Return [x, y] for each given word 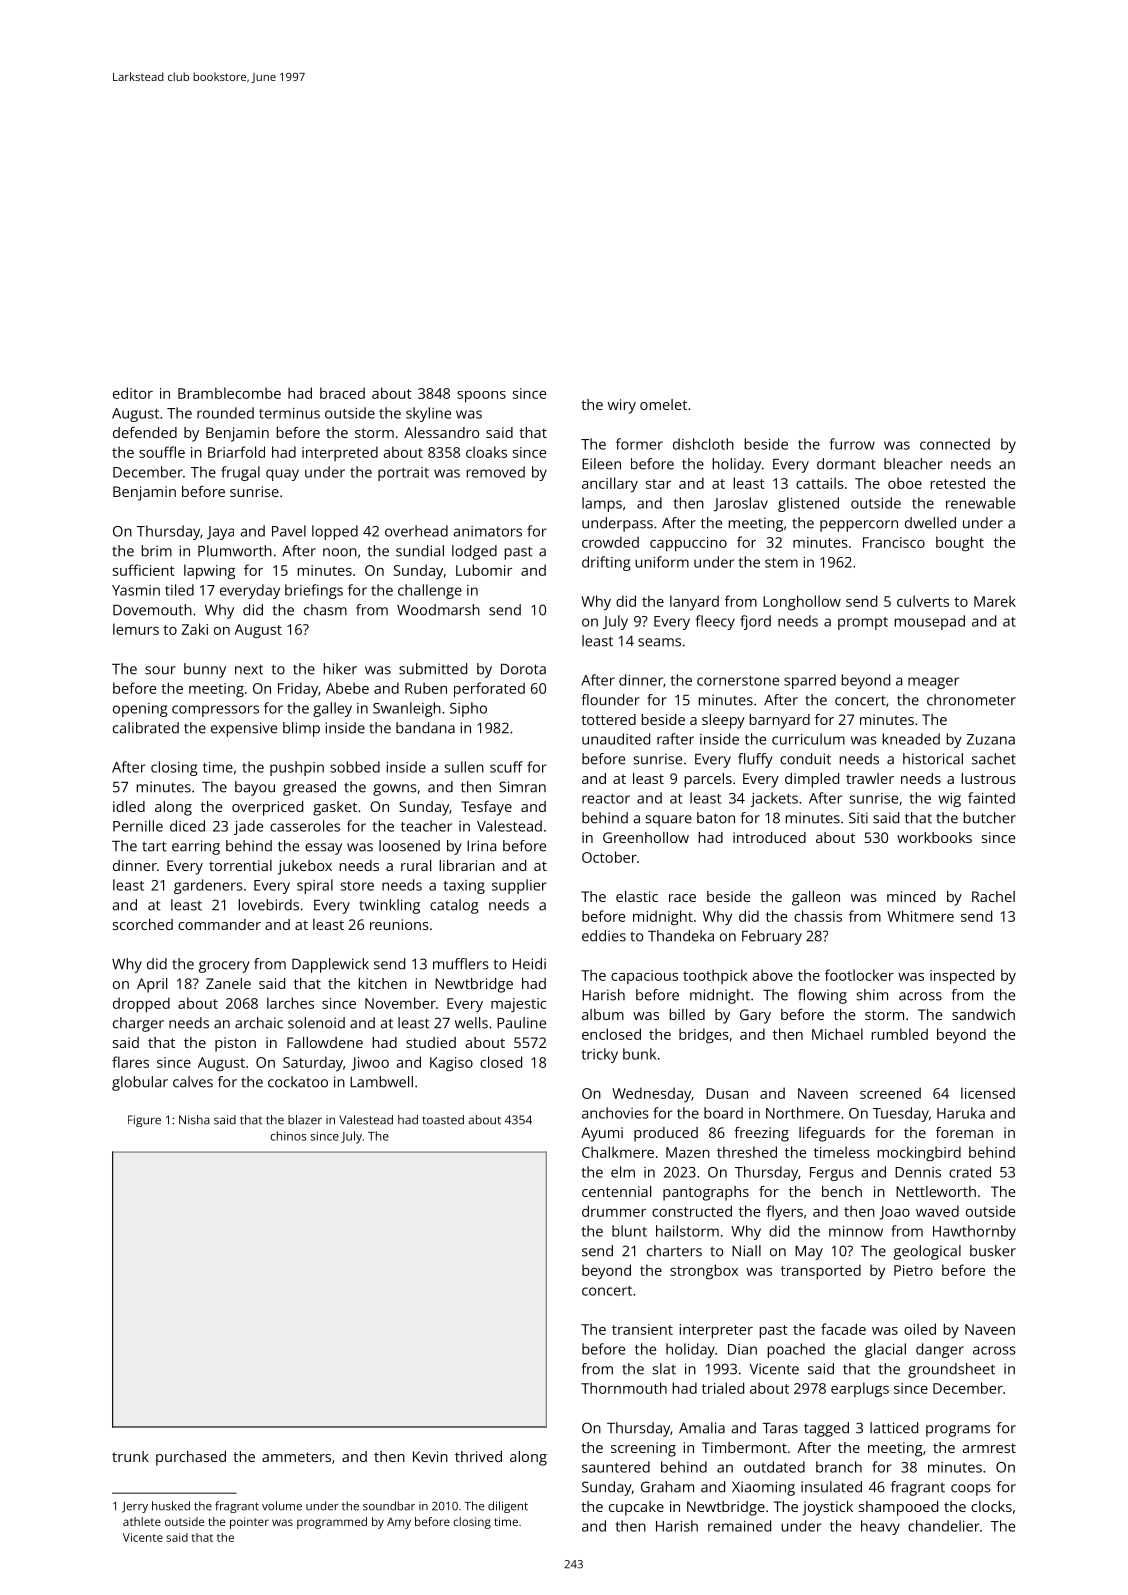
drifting [606, 563]
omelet [663, 404]
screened [890, 1093]
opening [140, 710]
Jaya [220, 533]
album [603, 1014]
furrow [852, 444]
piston [235, 1044]
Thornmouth [624, 1388]
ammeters [296, 1457]
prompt [863, 623]
